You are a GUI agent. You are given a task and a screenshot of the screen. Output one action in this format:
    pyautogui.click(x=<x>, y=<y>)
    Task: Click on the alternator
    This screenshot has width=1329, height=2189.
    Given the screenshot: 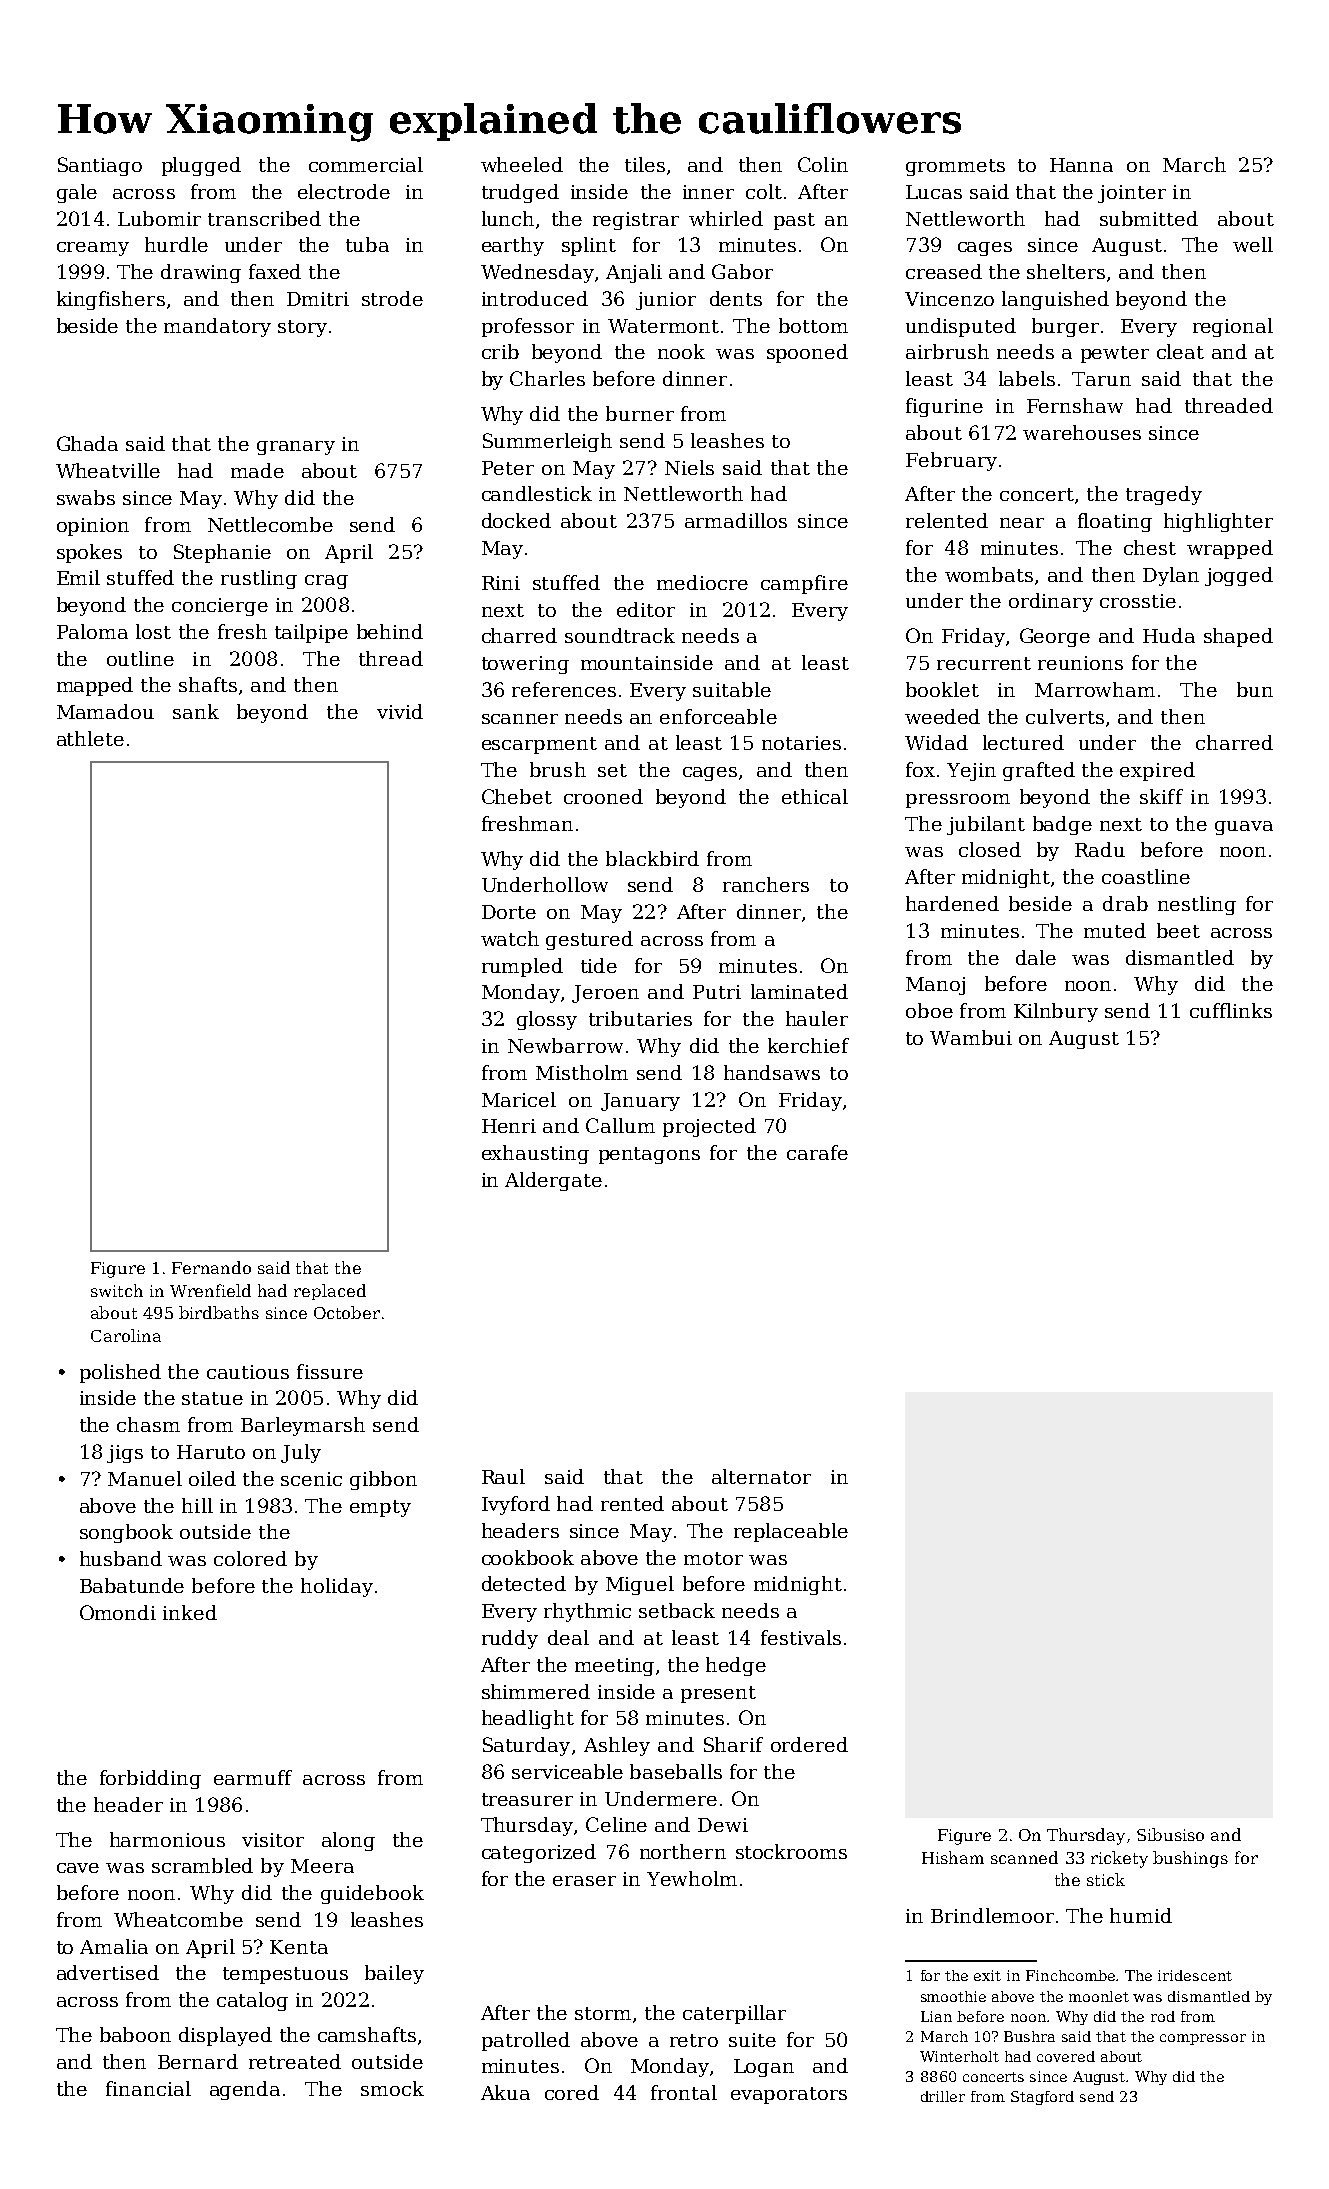 What is the action you would take?
    pyautogui.click(x=761, y=1476)
